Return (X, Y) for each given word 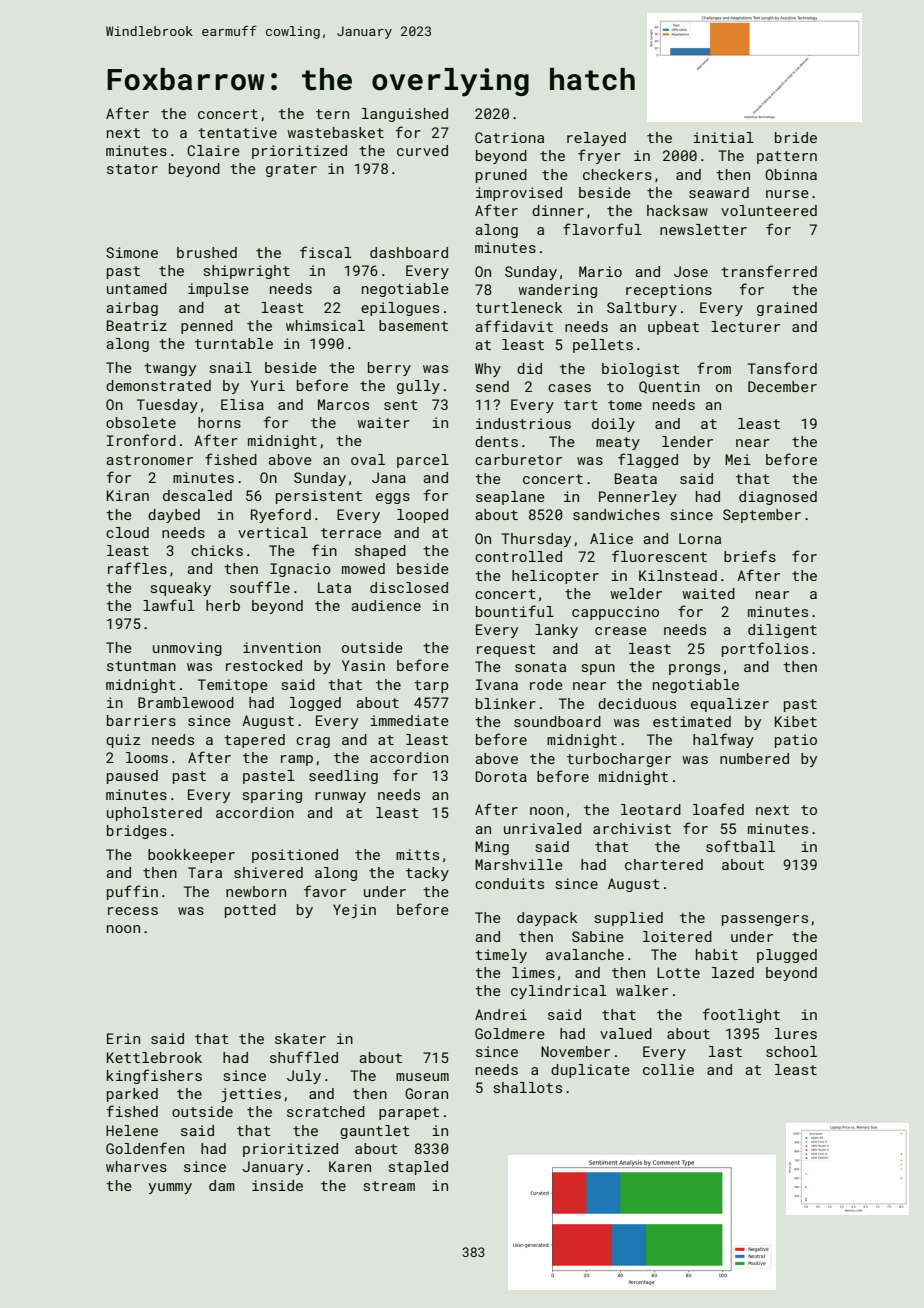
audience (386, 605)
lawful (169, 605)
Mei (738, 459)
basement (413, 325)
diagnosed (778, 498)
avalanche (585, 954)
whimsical (325, 325)
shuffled (304, 1057)
